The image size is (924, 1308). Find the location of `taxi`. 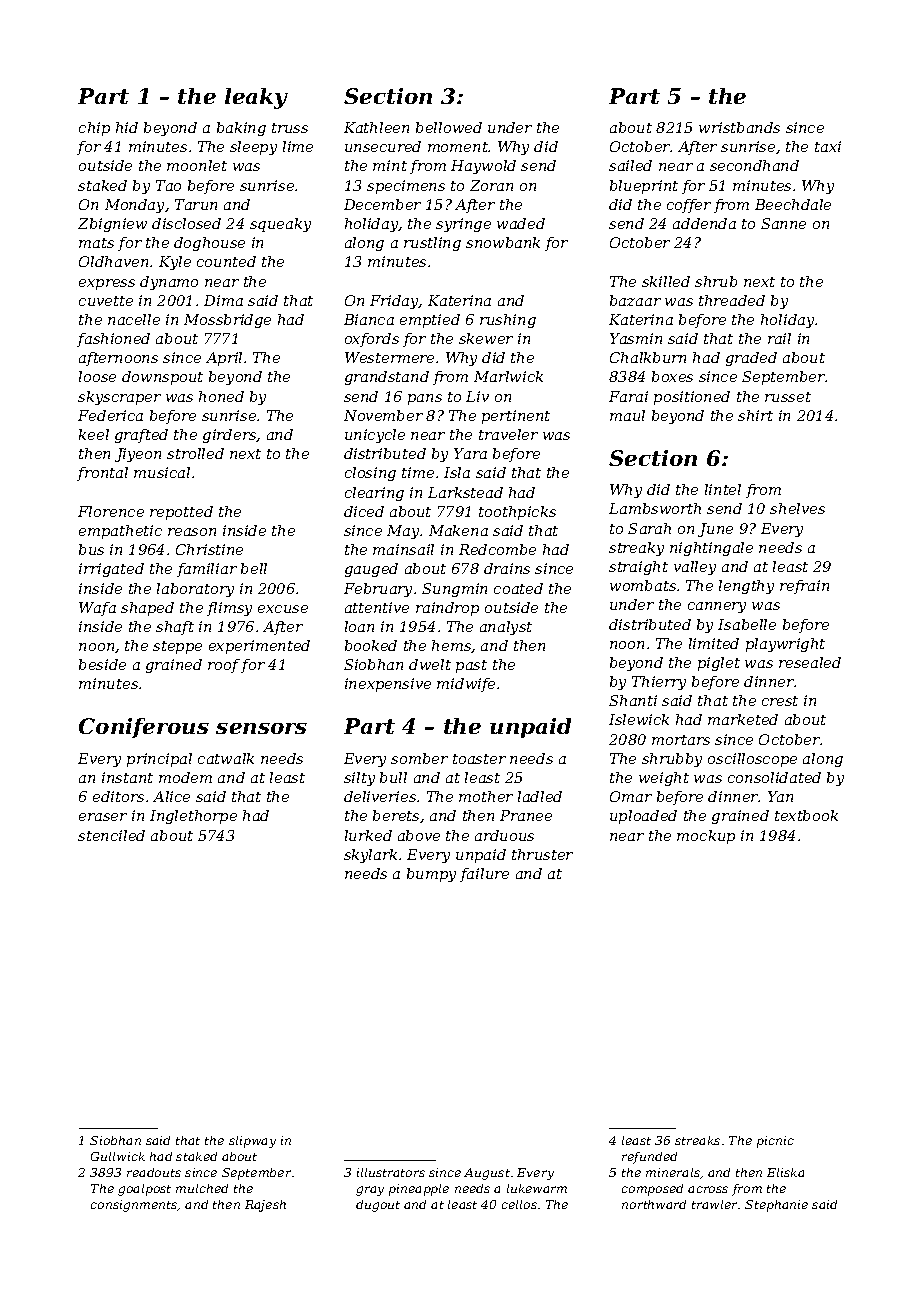

taxi is located at coordinates (828, 146).
